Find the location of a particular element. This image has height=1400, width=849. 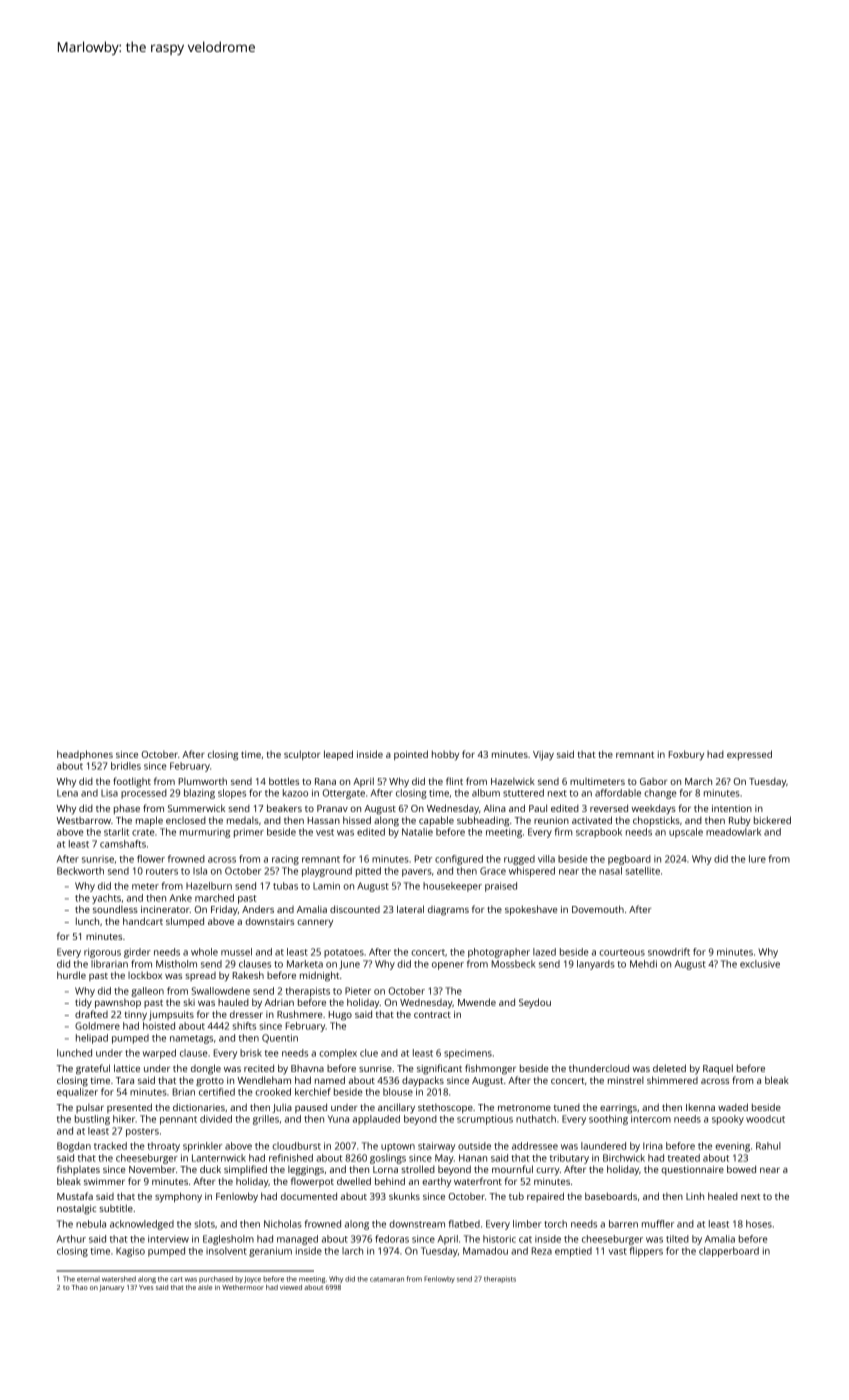

deleted is located at coordinates (669, 1068).
